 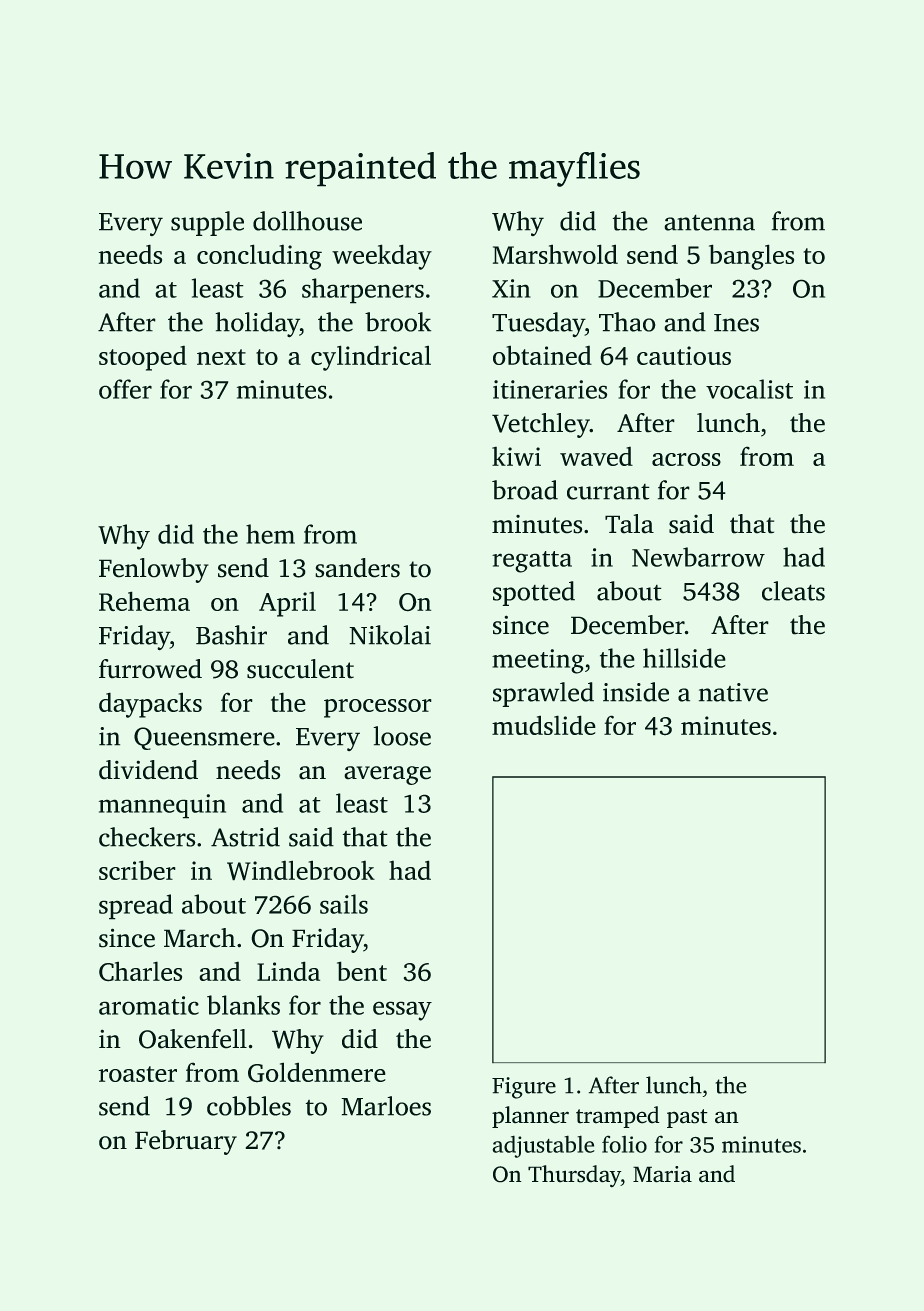 What do you see at coordinates (751, 257) in the screenshot?
I see `bangles` at bounding box center [751, 257].
